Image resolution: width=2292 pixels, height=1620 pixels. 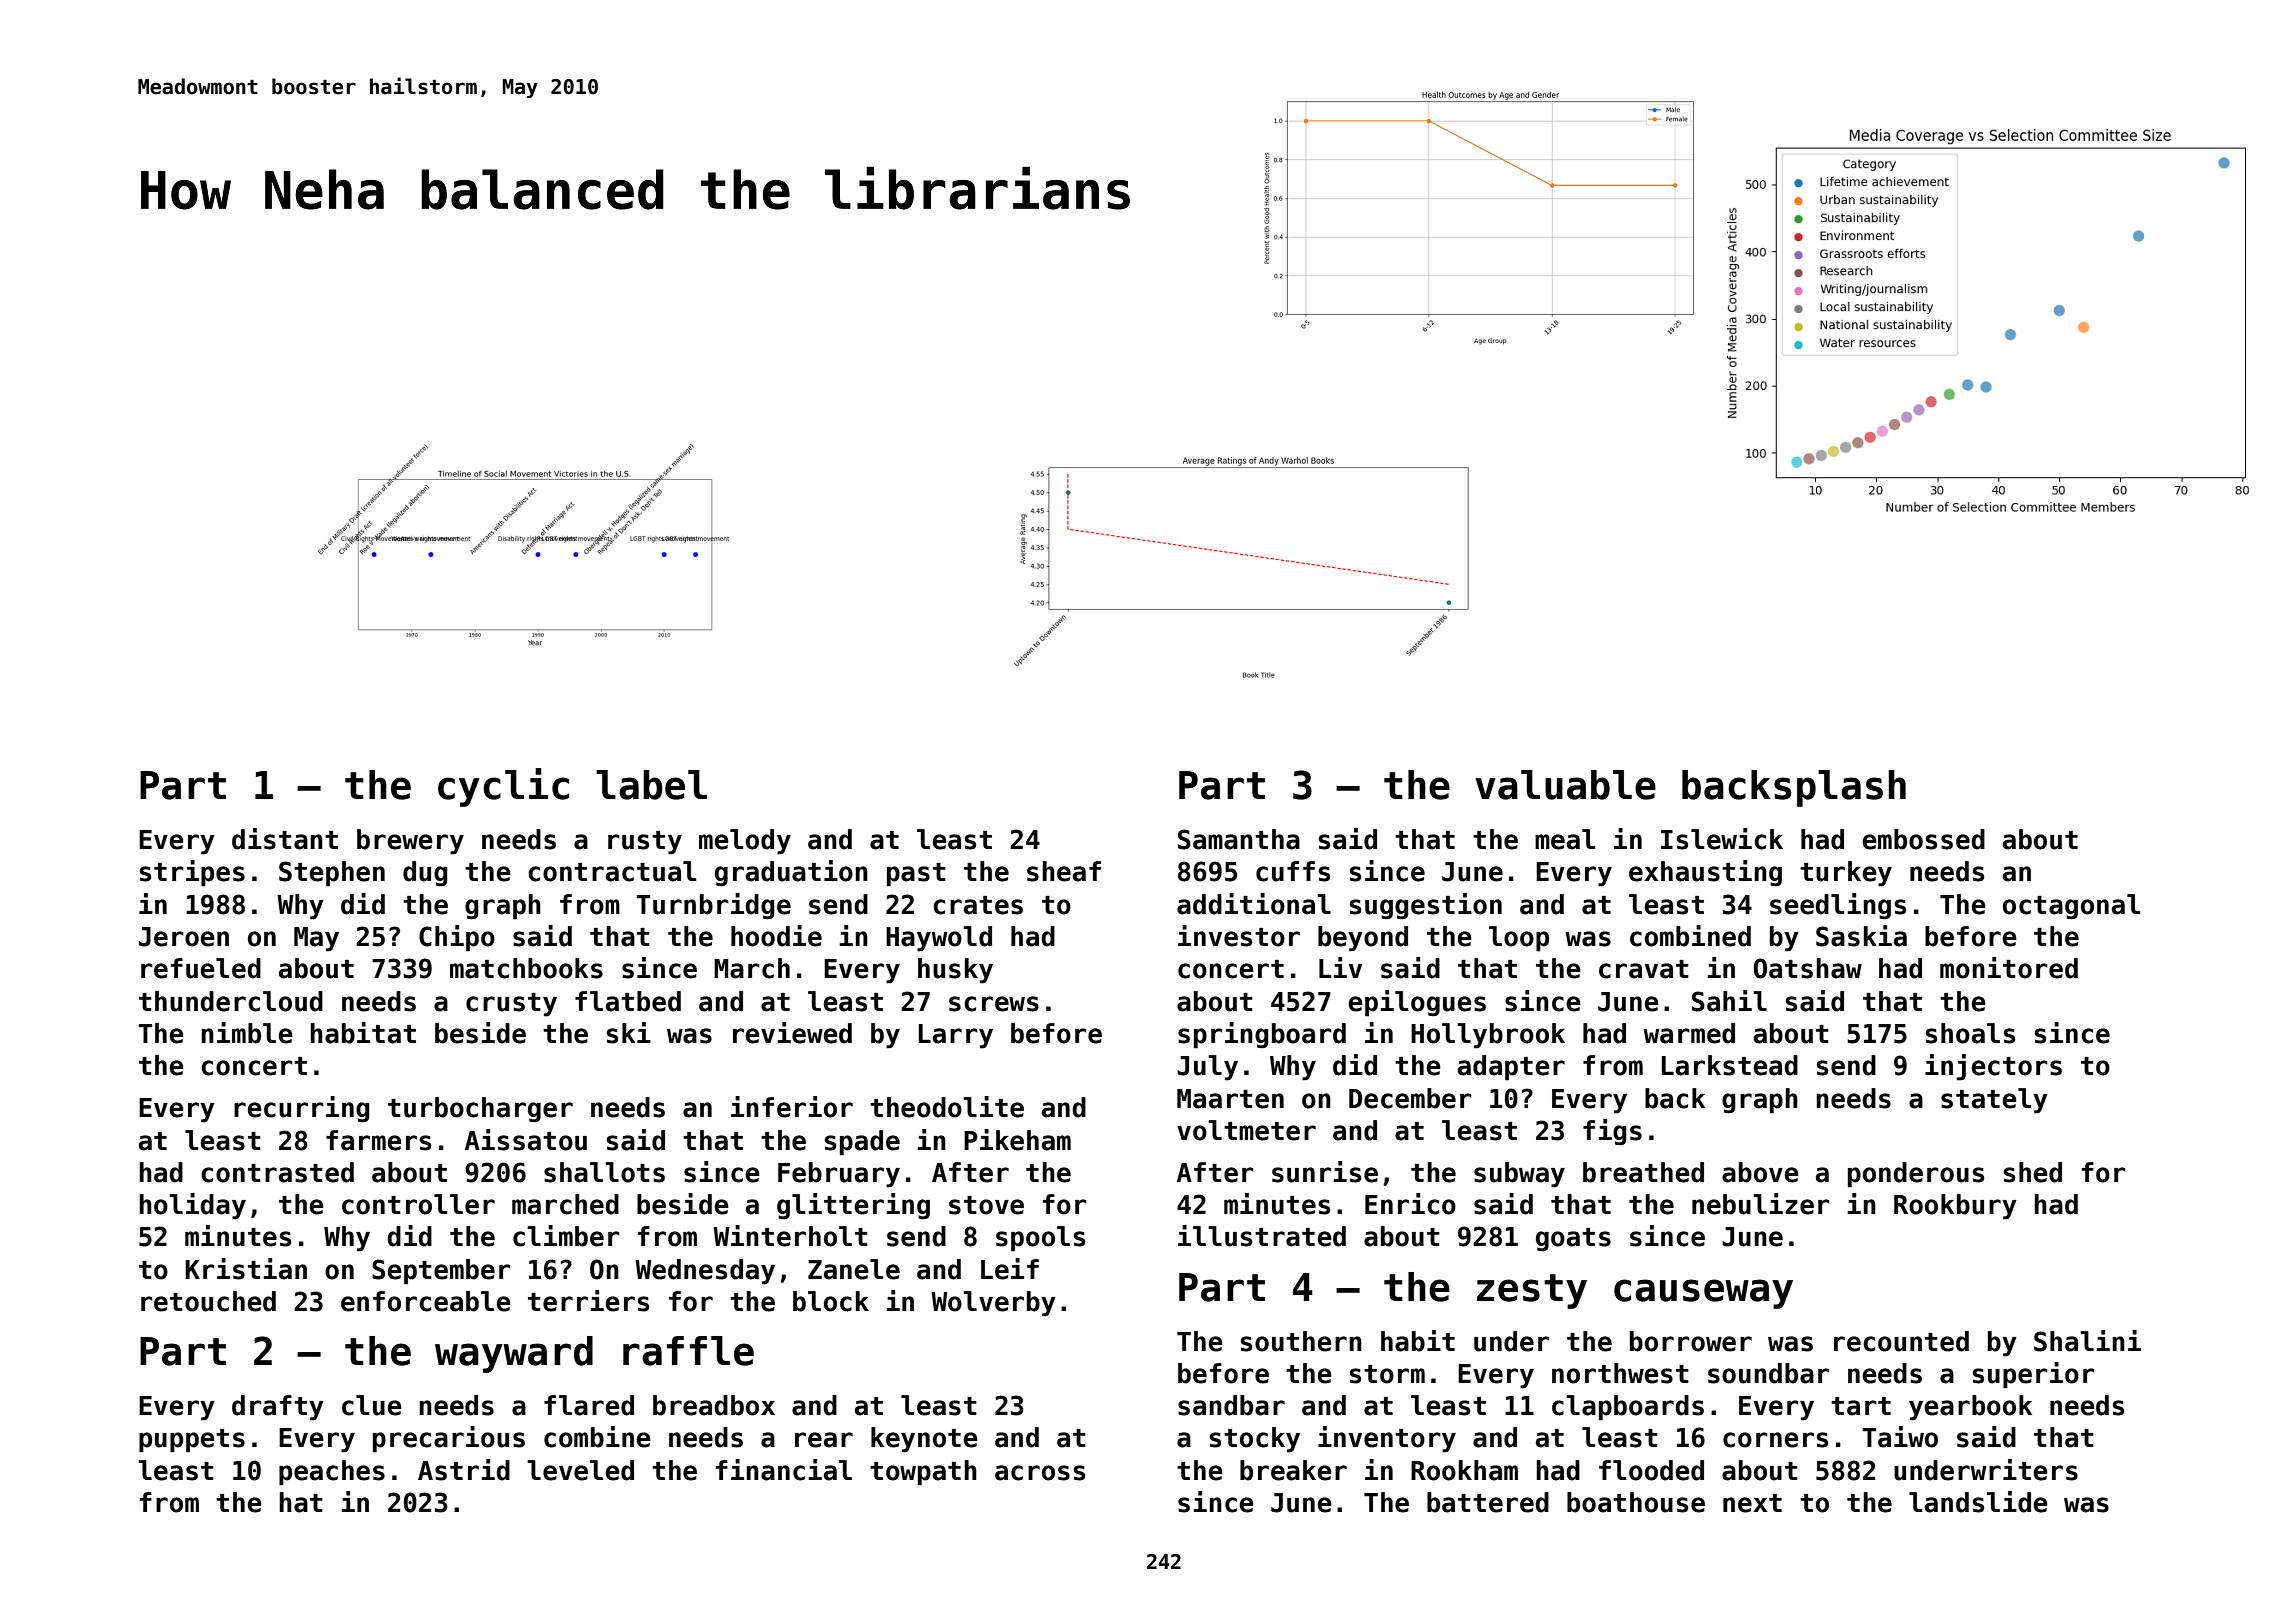 What do you see at coordinates (955, 971) in the screenshot?
I see `husky` at bounding box center [955, 971].
